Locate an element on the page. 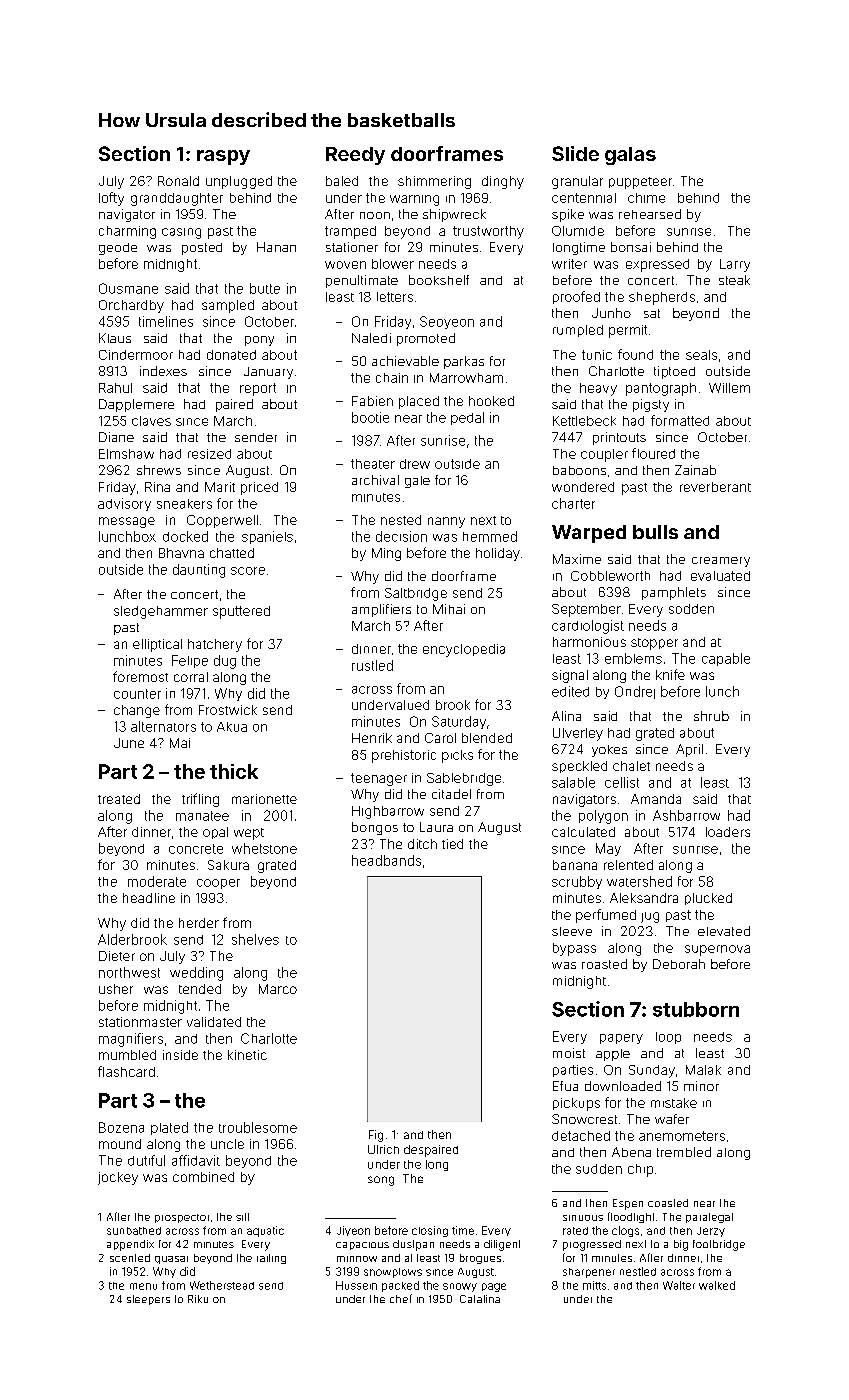  trifling is located at coordinates (200, 800).
